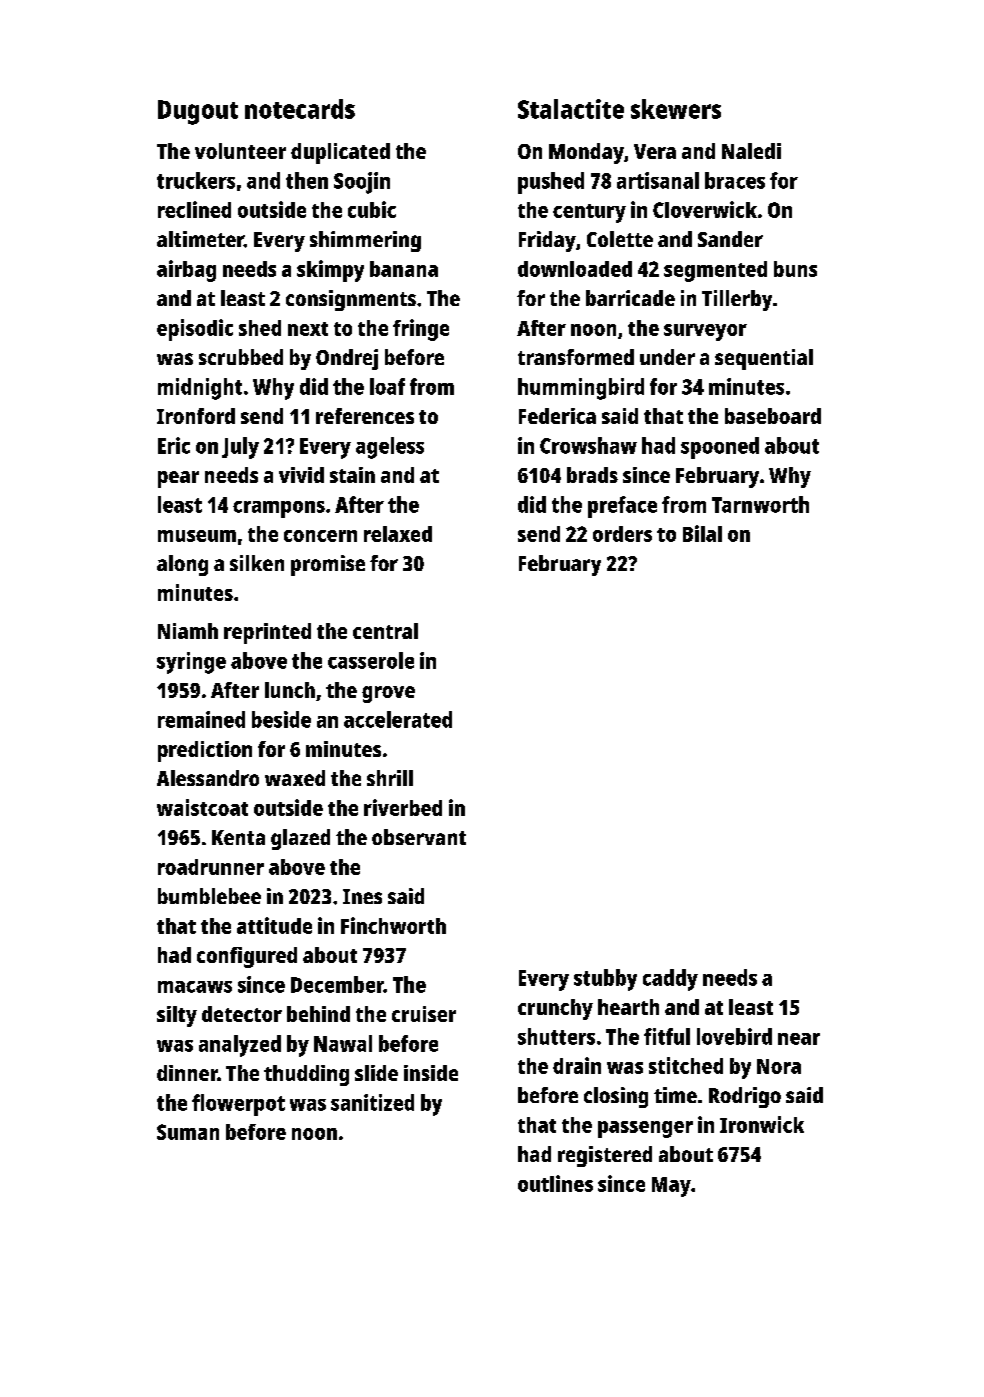 Image resolution: width=984 pixels, height=1397 pixels. Describe the element at coordinates (211, 867) in the screenshot. I see `roadrunner` at that location.
